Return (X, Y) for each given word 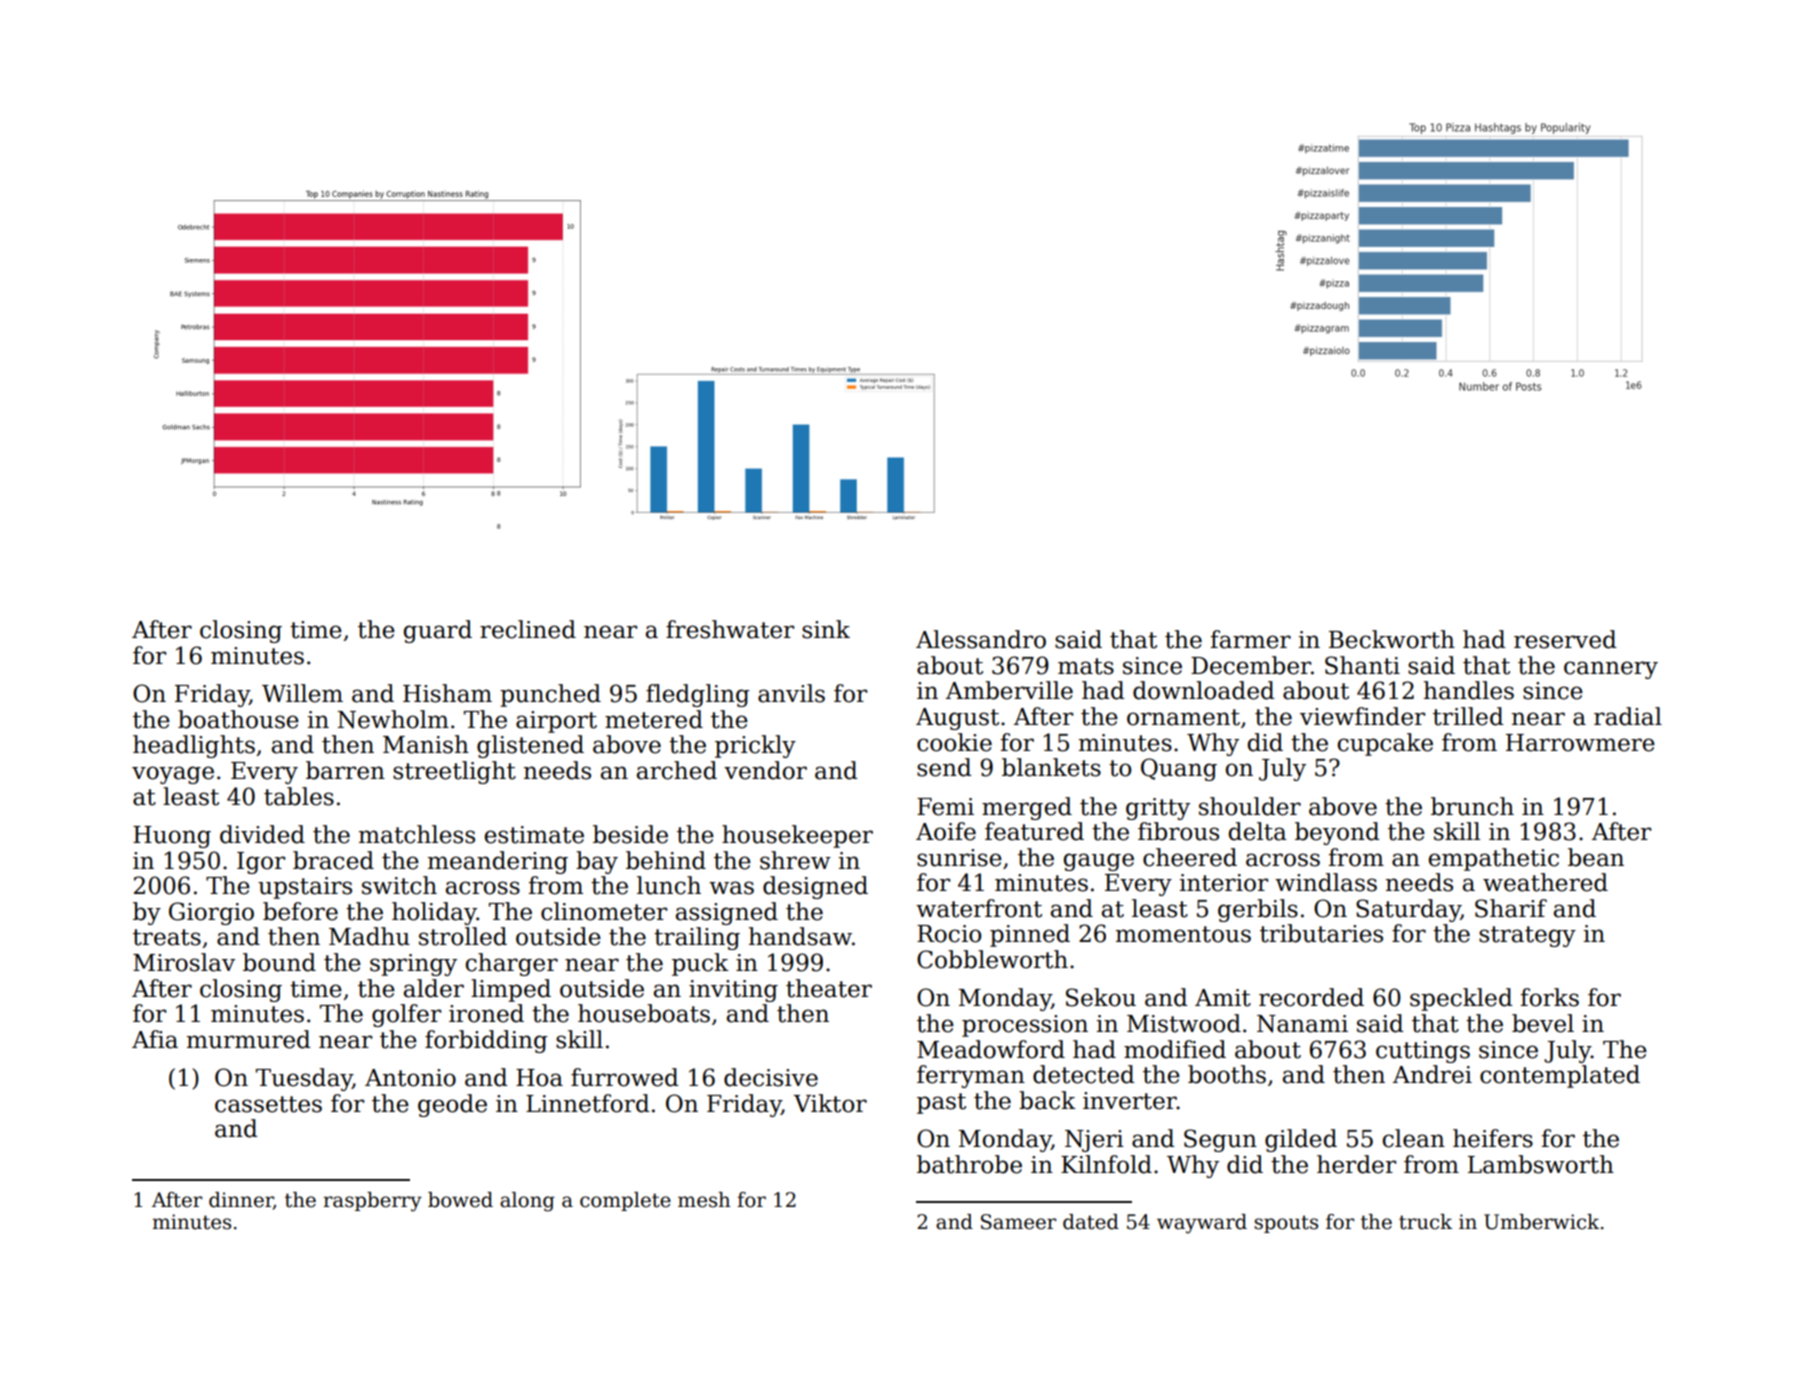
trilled (1468, 716)
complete (625, 1201)
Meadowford (991, 1049)
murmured (249, 1039)
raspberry (372, 1202)
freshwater (730, 629)
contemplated (1560, 1076)
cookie (954, 742)
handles (1469, 690)
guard (438, 631)
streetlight (454, 772)
